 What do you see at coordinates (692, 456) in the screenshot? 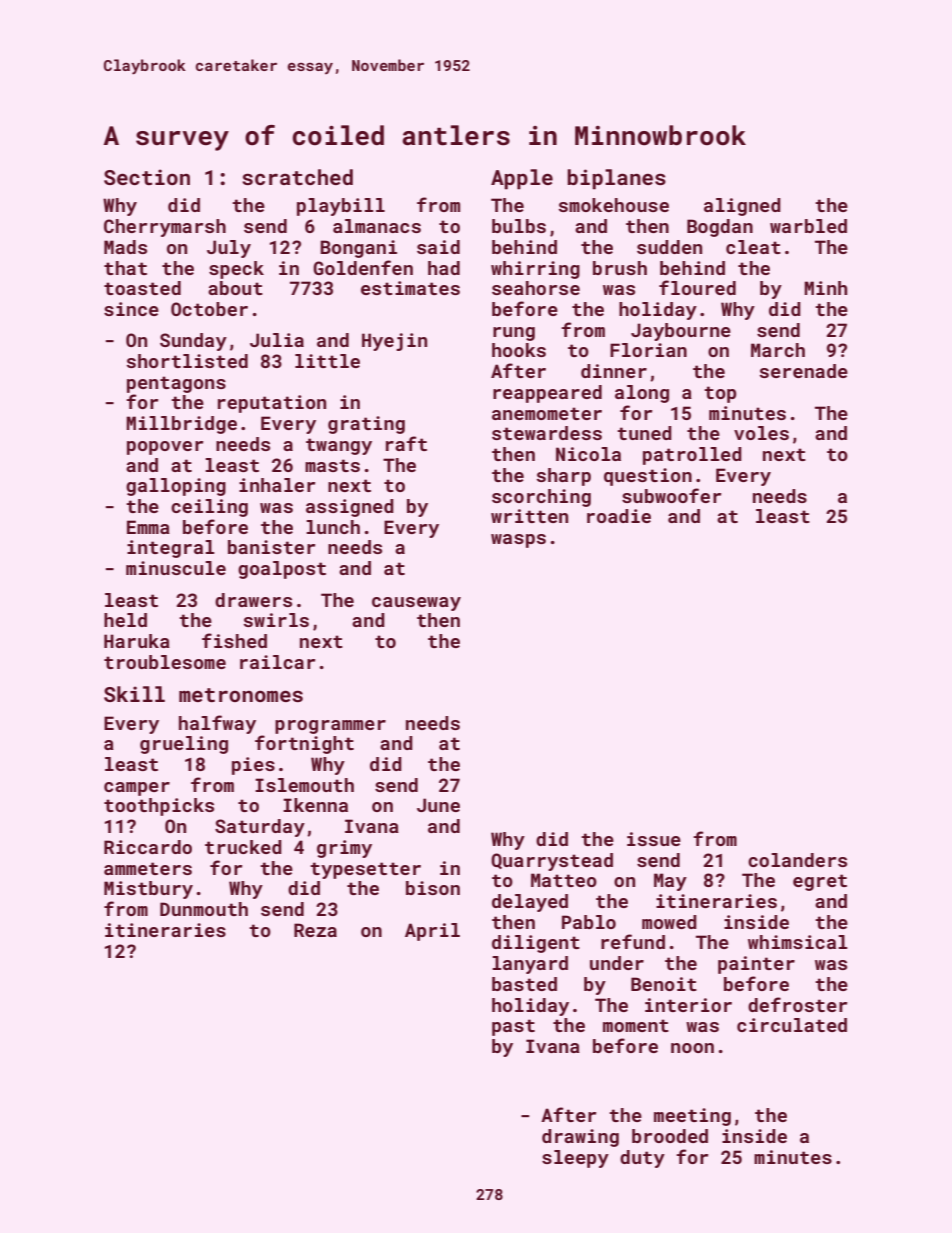
I see `patrolled` at bounding box center [692, 456].
